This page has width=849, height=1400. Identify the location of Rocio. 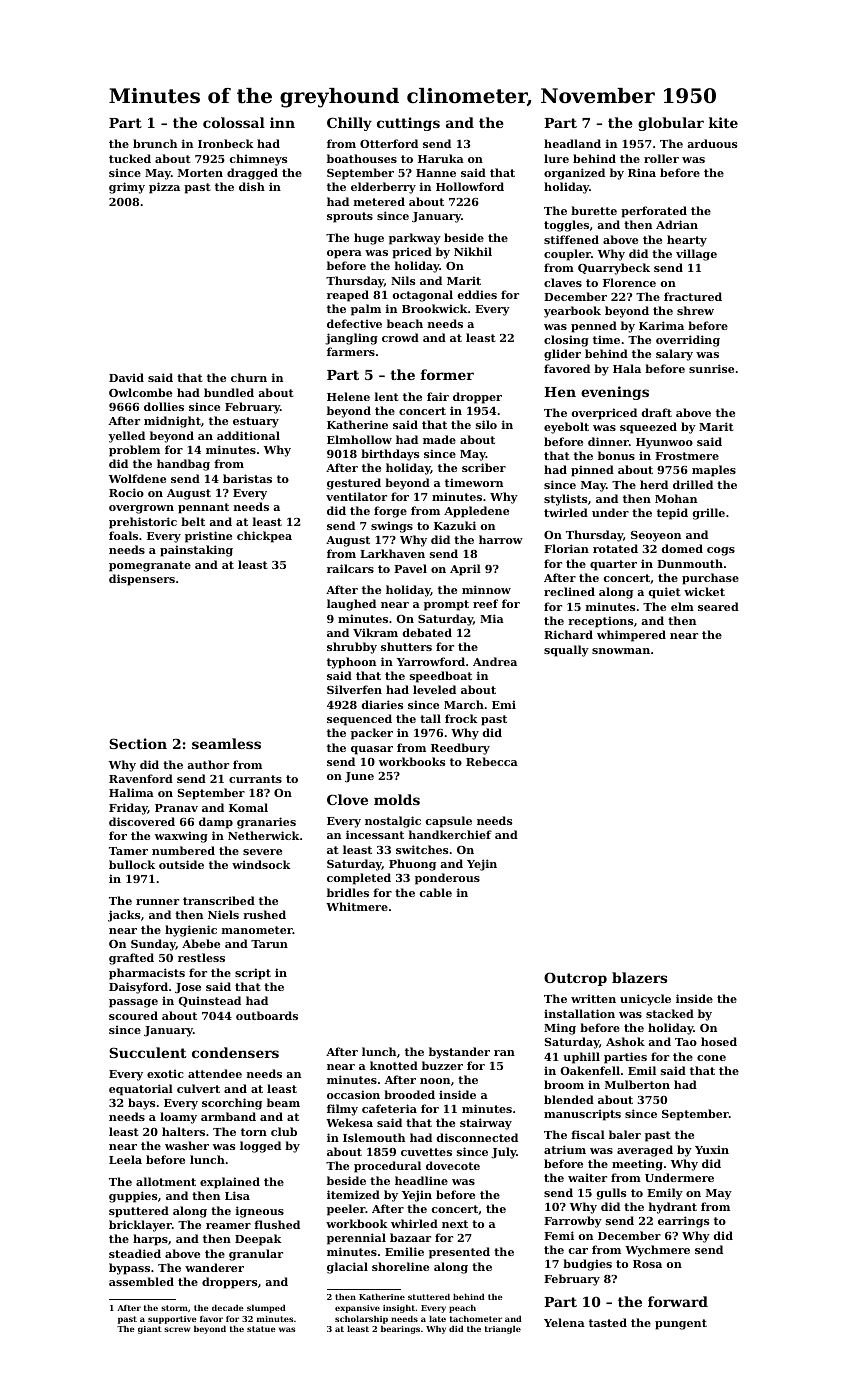
(126, 492).
